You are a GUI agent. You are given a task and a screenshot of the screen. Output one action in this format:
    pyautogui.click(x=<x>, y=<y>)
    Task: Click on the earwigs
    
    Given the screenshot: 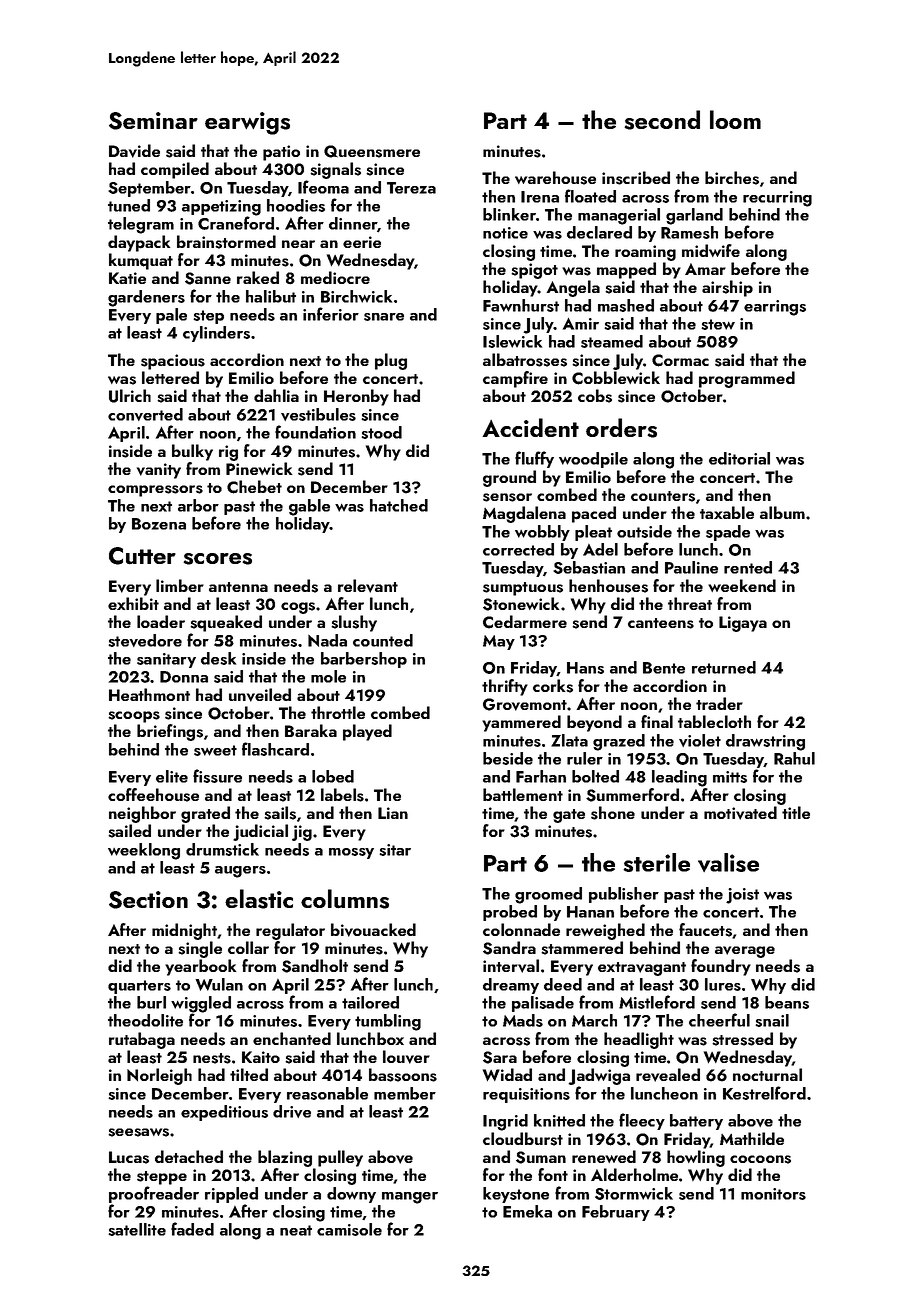 What is the action you would take?
    pyautogui.click(x=247, y=123)
